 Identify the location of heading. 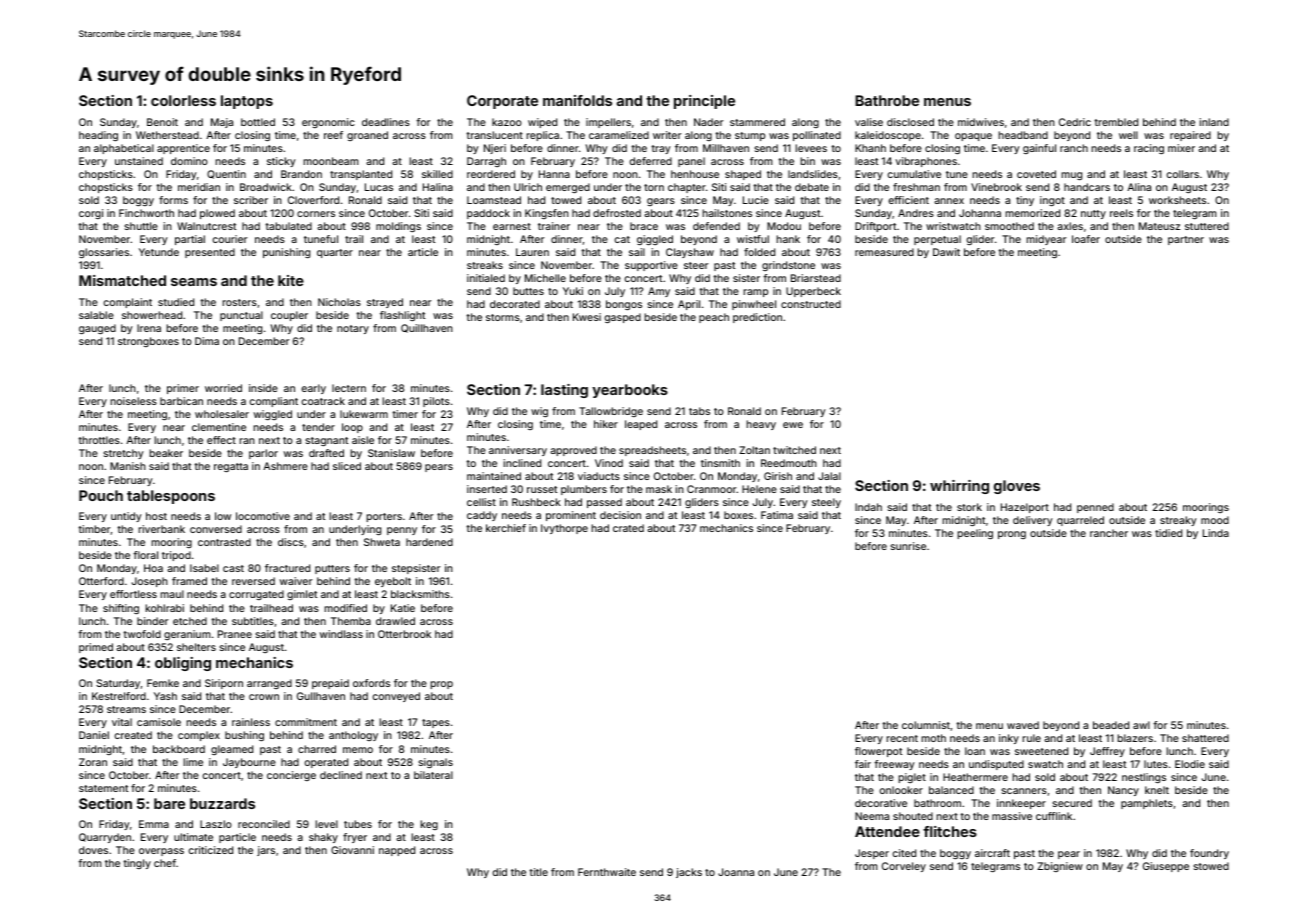
(98, 136).
